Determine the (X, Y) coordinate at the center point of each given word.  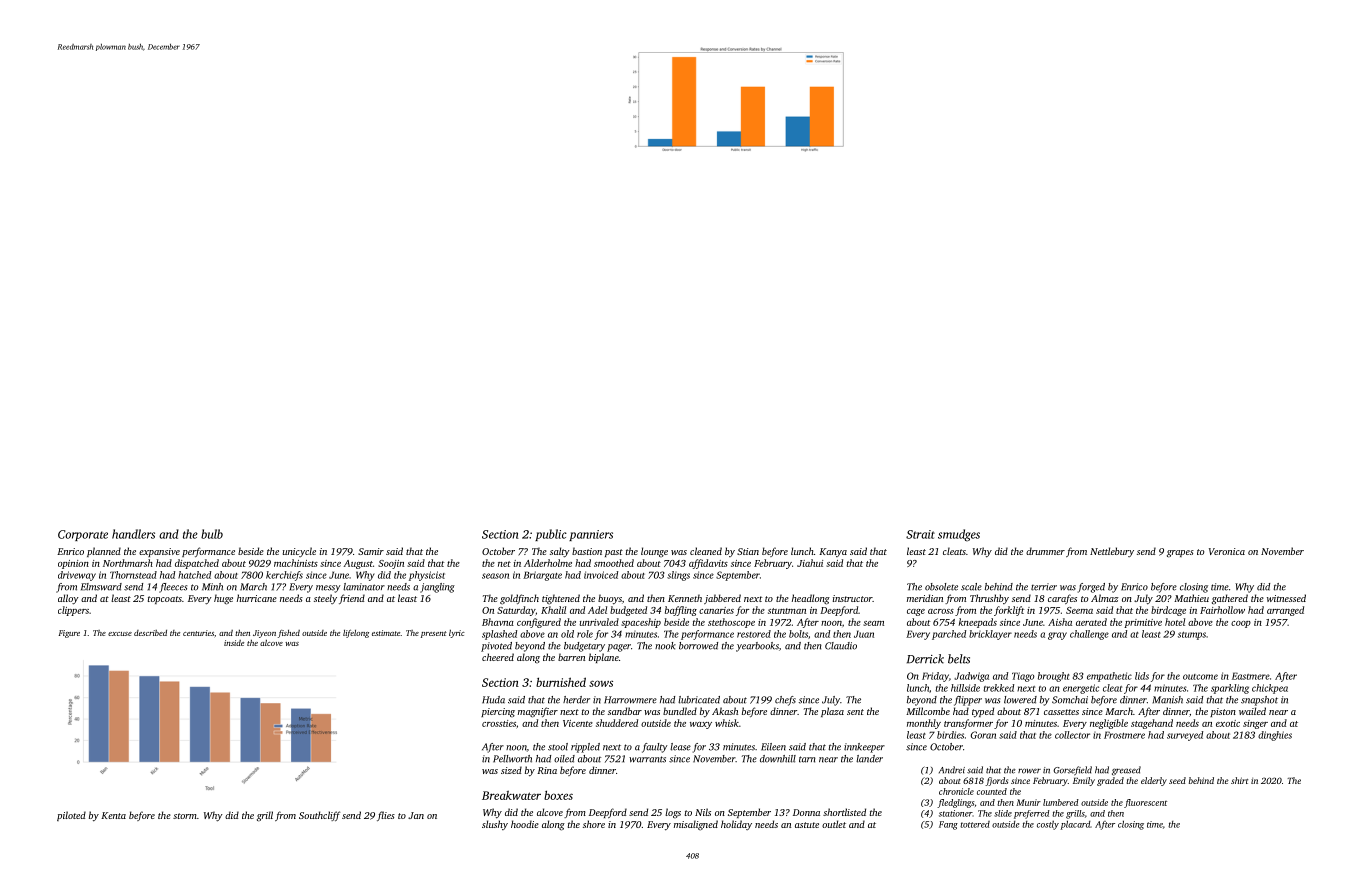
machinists (296, 563)
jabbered (722, 599)
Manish (1168, 700)
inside (234, 643)
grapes (1180, 554)
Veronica (1227, 551)
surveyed (1185, 736)
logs (673, 813)
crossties (499, 723)
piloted (71, 816)
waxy (701, 725)
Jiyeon (264, 634)
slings (678, 576)
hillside (965, 688)
